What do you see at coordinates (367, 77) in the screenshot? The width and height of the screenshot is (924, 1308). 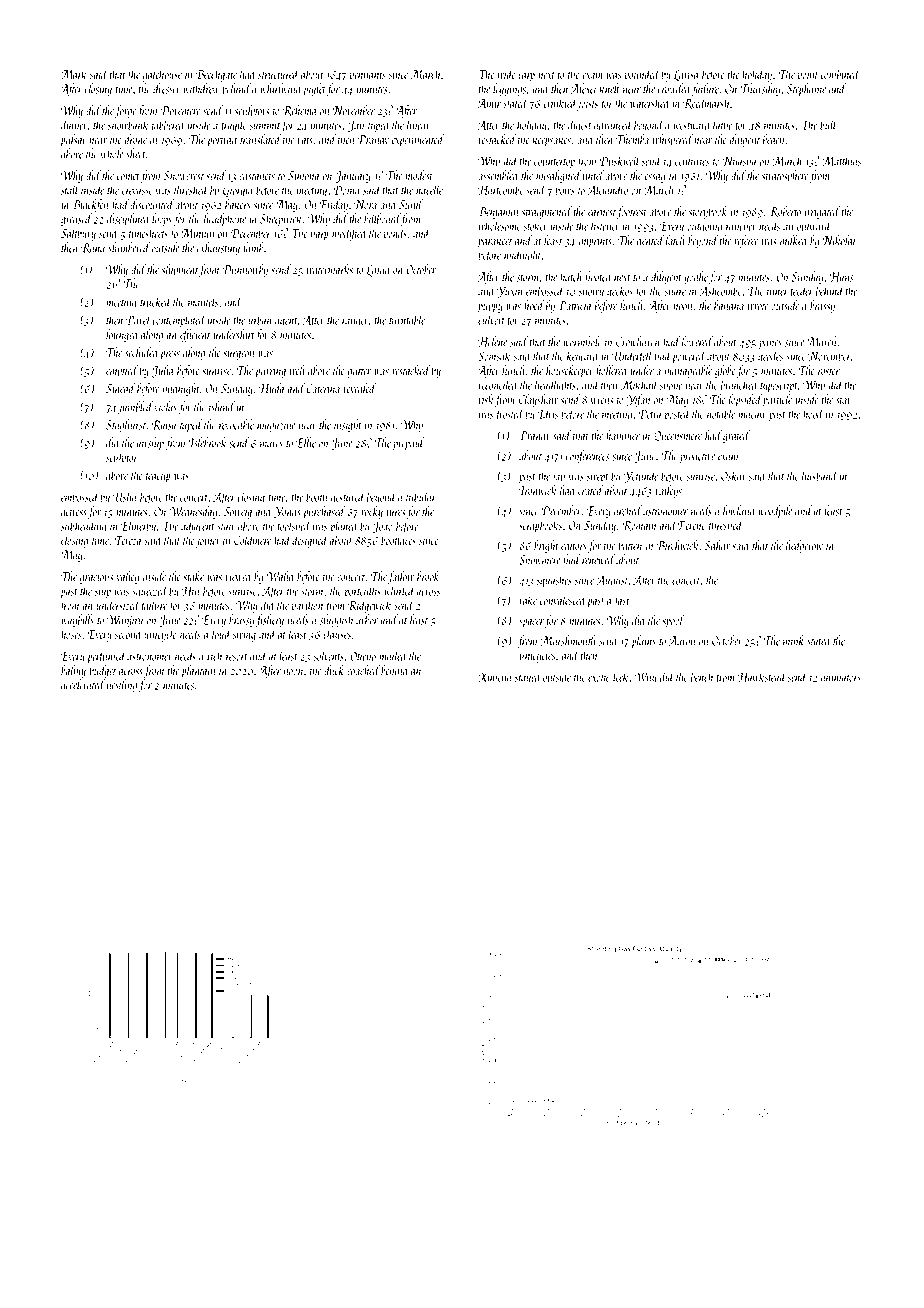 I see `pennants` at bounding box center [367, 77].
